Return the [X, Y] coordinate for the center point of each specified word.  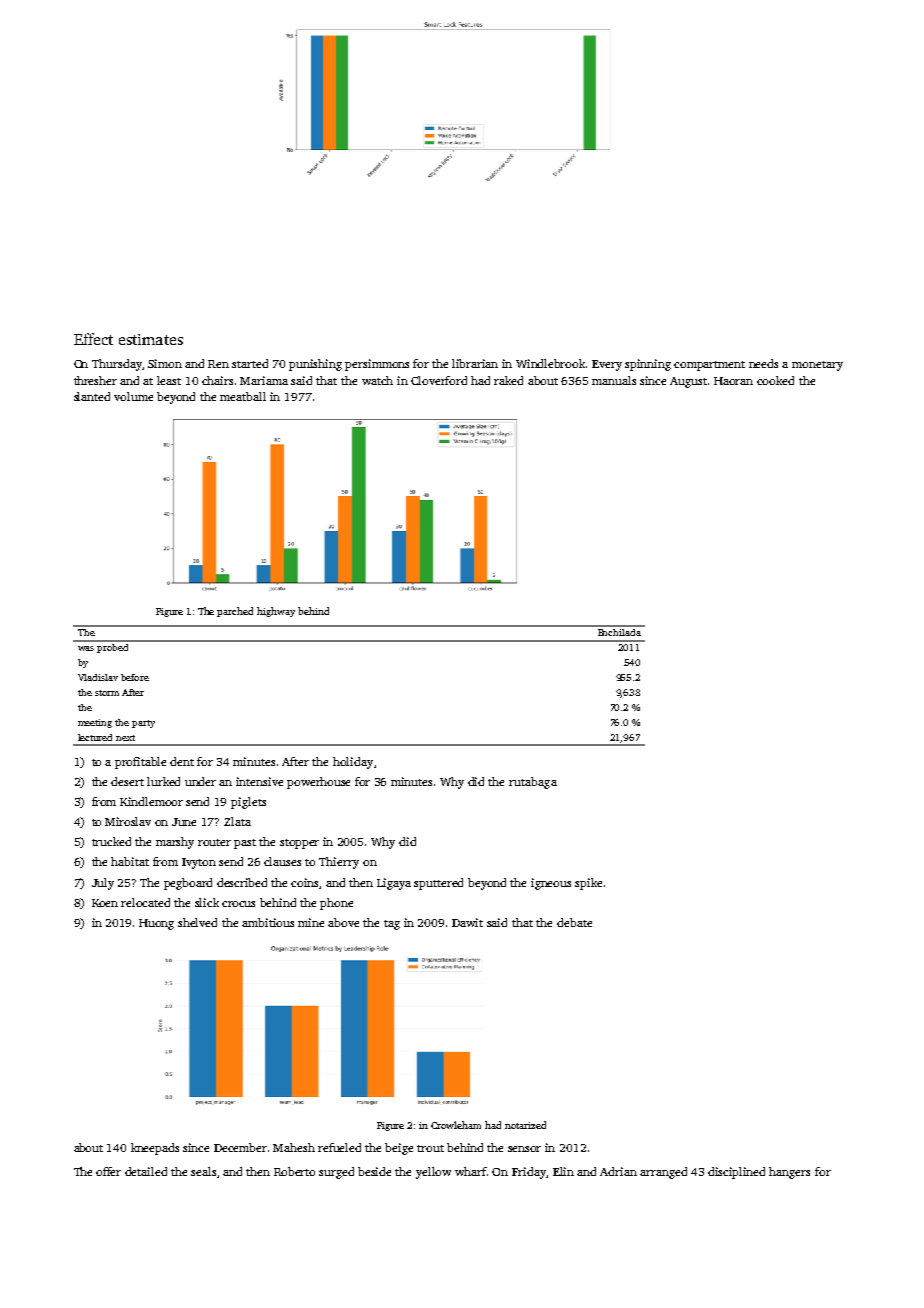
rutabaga [533, 783]
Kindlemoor [151, 801]
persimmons [377, 365]
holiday [353, 763]
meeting [95, 723]
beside [374, 1171]
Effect [93, 339]
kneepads [155, 1149]
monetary [817, 366]
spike [588, 884]
